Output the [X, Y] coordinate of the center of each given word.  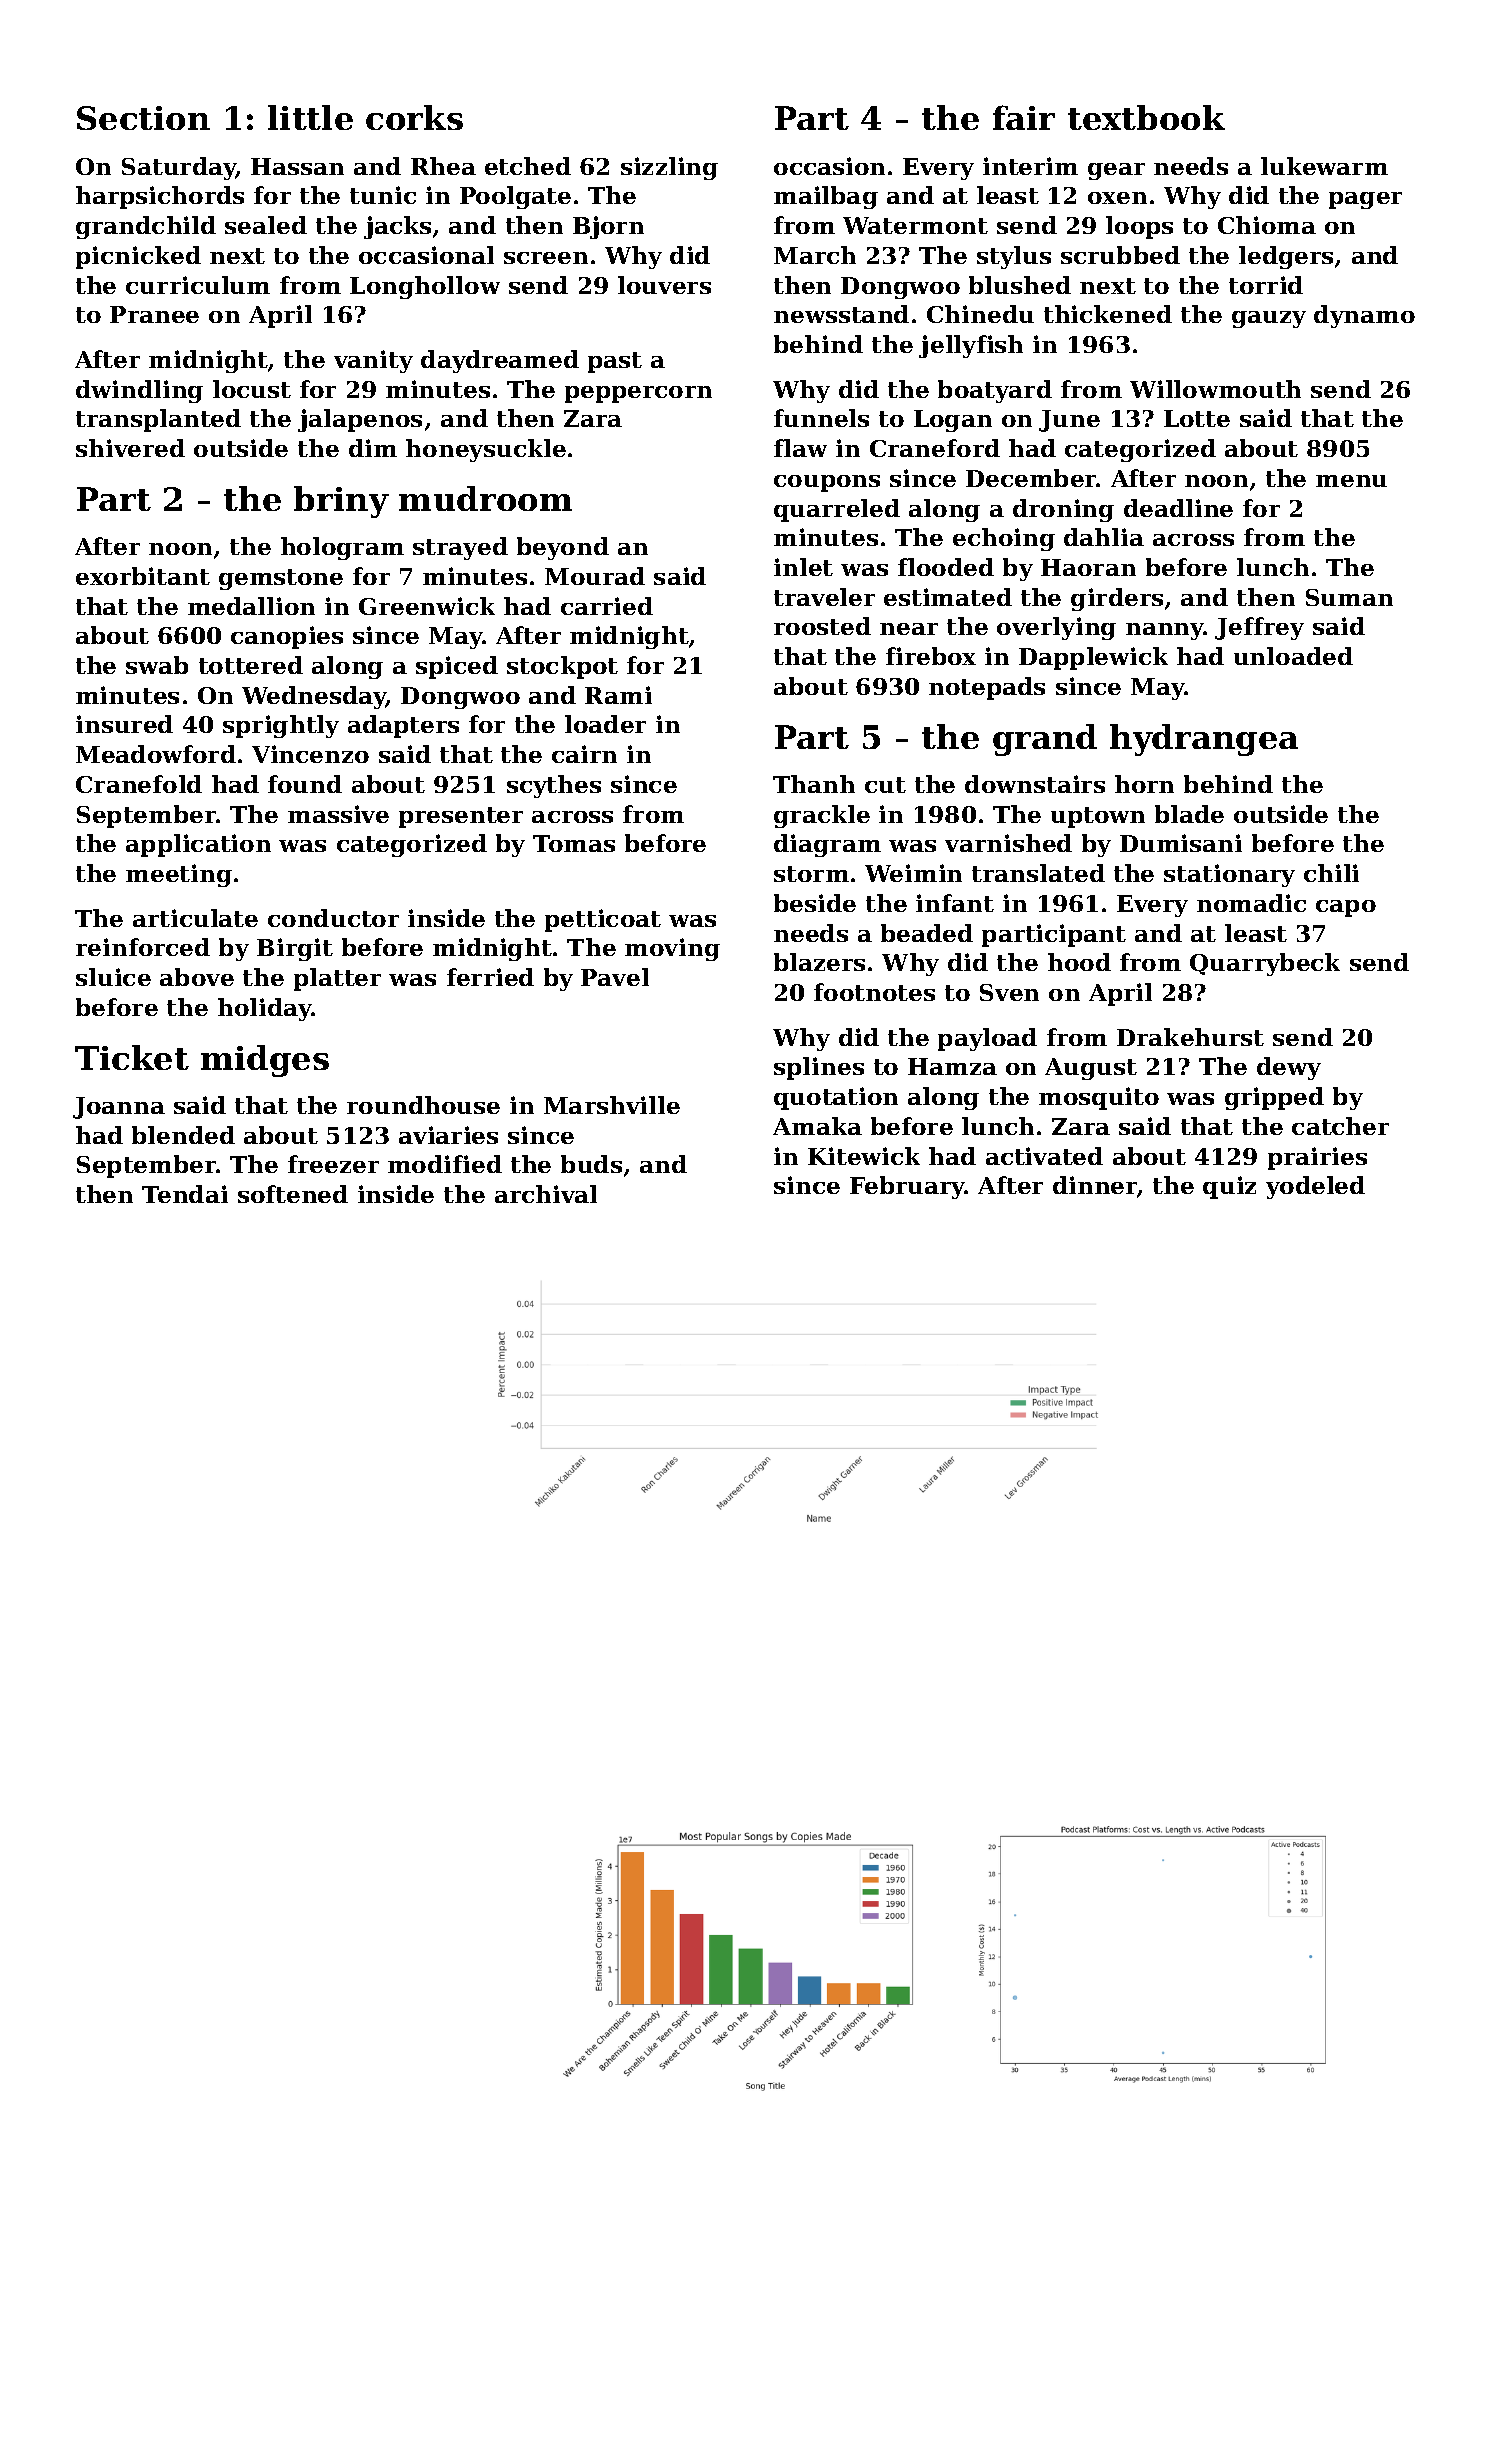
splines [819, 1068]
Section [143, 118]
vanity [373, 361]
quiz [1229, 1187]
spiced [457, 667]
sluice [113, 977]
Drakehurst [1190, 1037]
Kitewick [864, 1156]
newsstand [841, 314]
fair [1024, 117]
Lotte [1197, 418]
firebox [931, 656]
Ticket [132, 1057]
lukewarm [1324, 166]
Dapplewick [1093, 658]
